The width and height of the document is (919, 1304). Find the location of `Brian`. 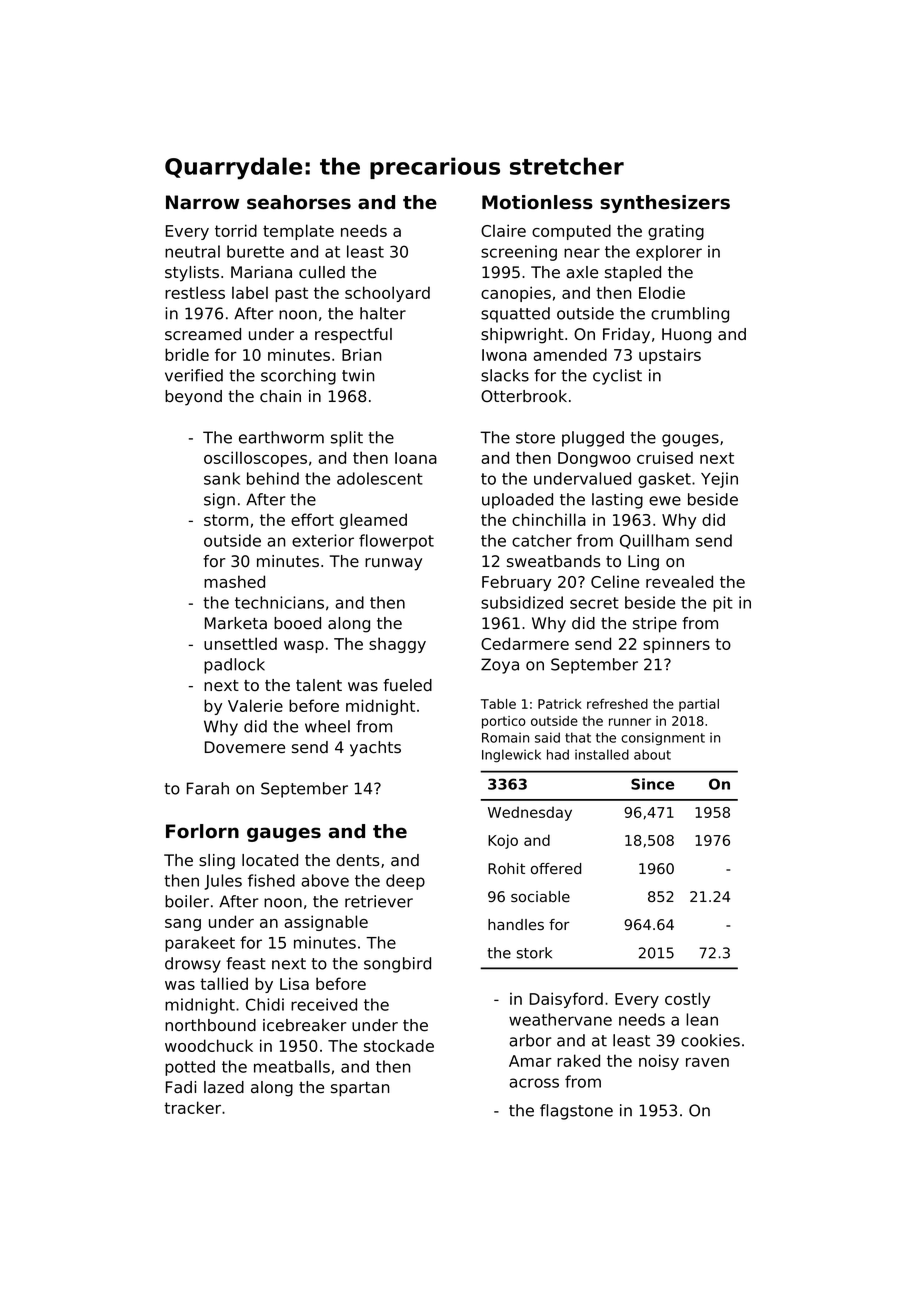

Brian is located at coordinates (361, 354).
